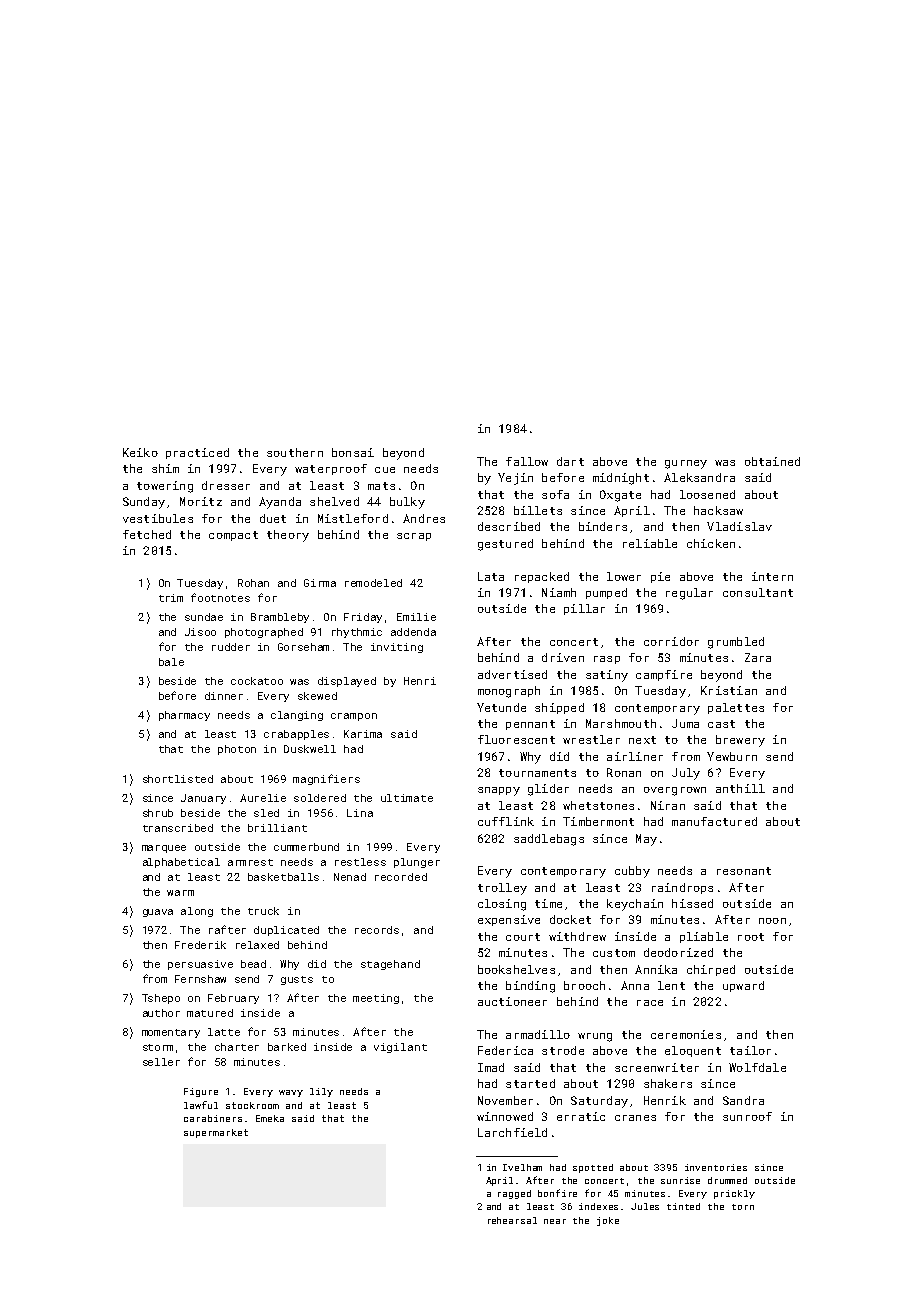 Image resolution: width=924 pixels, height=1308 pixels. I want to click on inventories, so click(716, 1167).
